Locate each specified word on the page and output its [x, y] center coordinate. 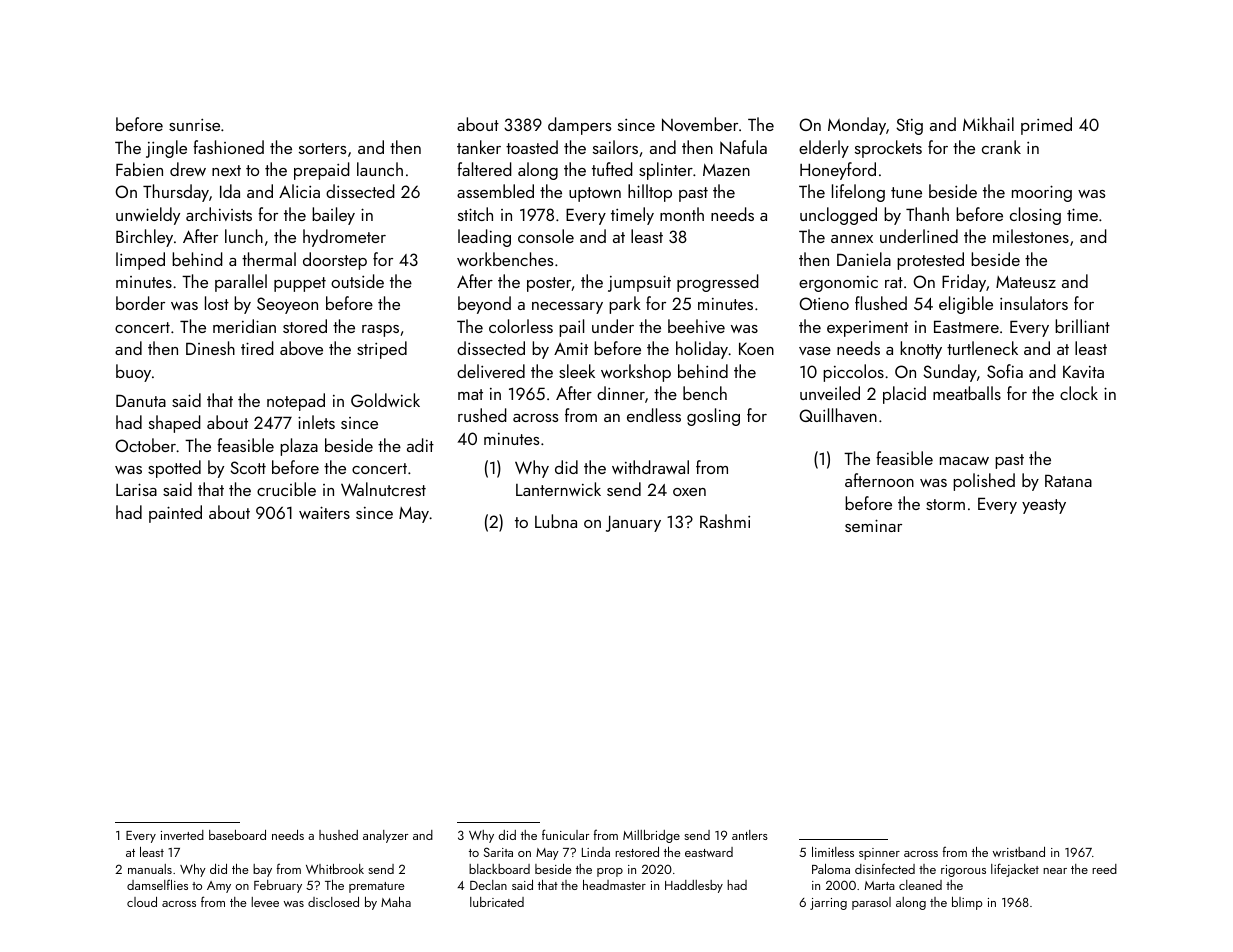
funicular [565, 834]
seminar [873, 525]
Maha [396, 902]
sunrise [194, 125]
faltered [484, 169]
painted [175, 514]
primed [1046, 126]
